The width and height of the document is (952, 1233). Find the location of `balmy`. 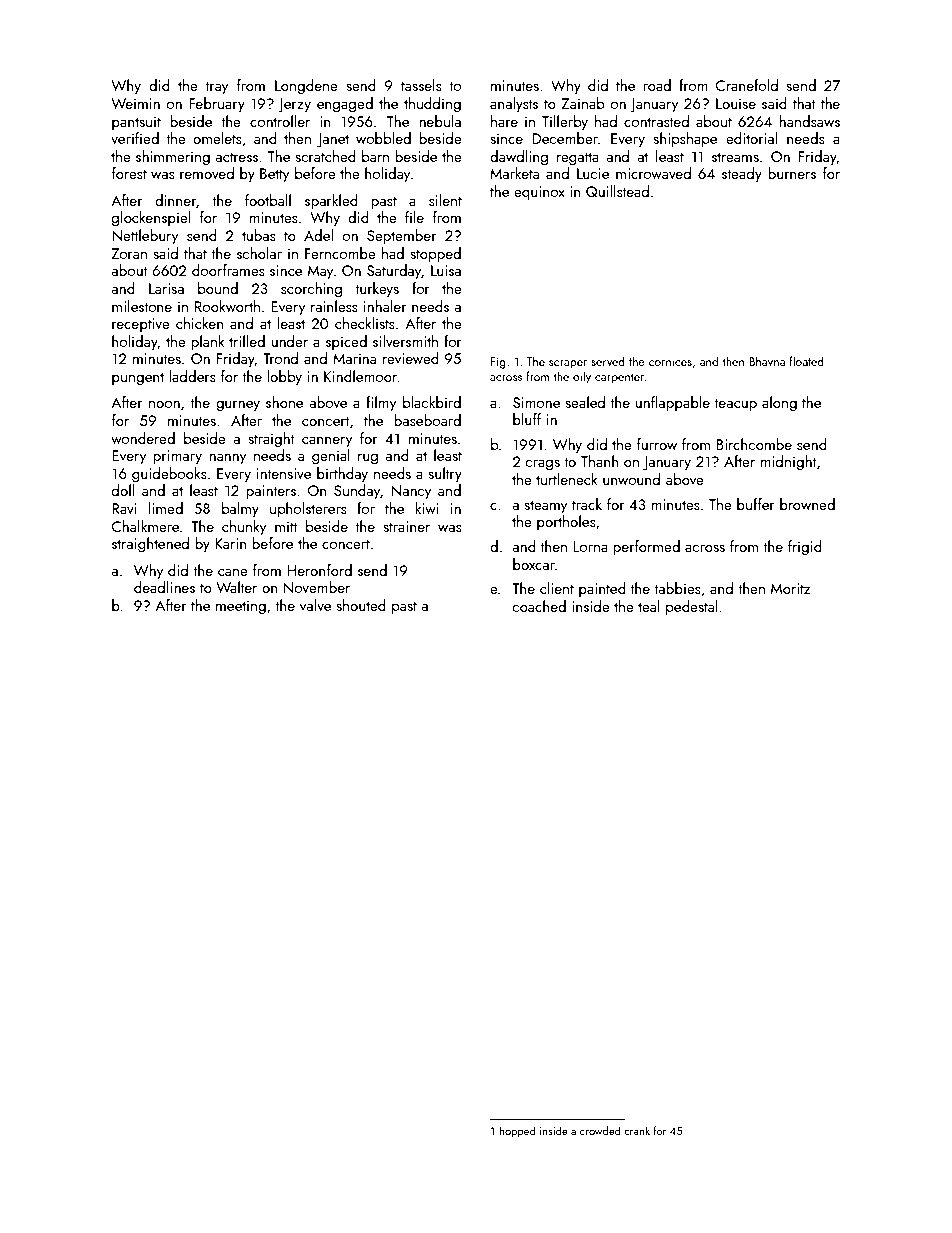

balmy is located at coordinates (240, 510).
